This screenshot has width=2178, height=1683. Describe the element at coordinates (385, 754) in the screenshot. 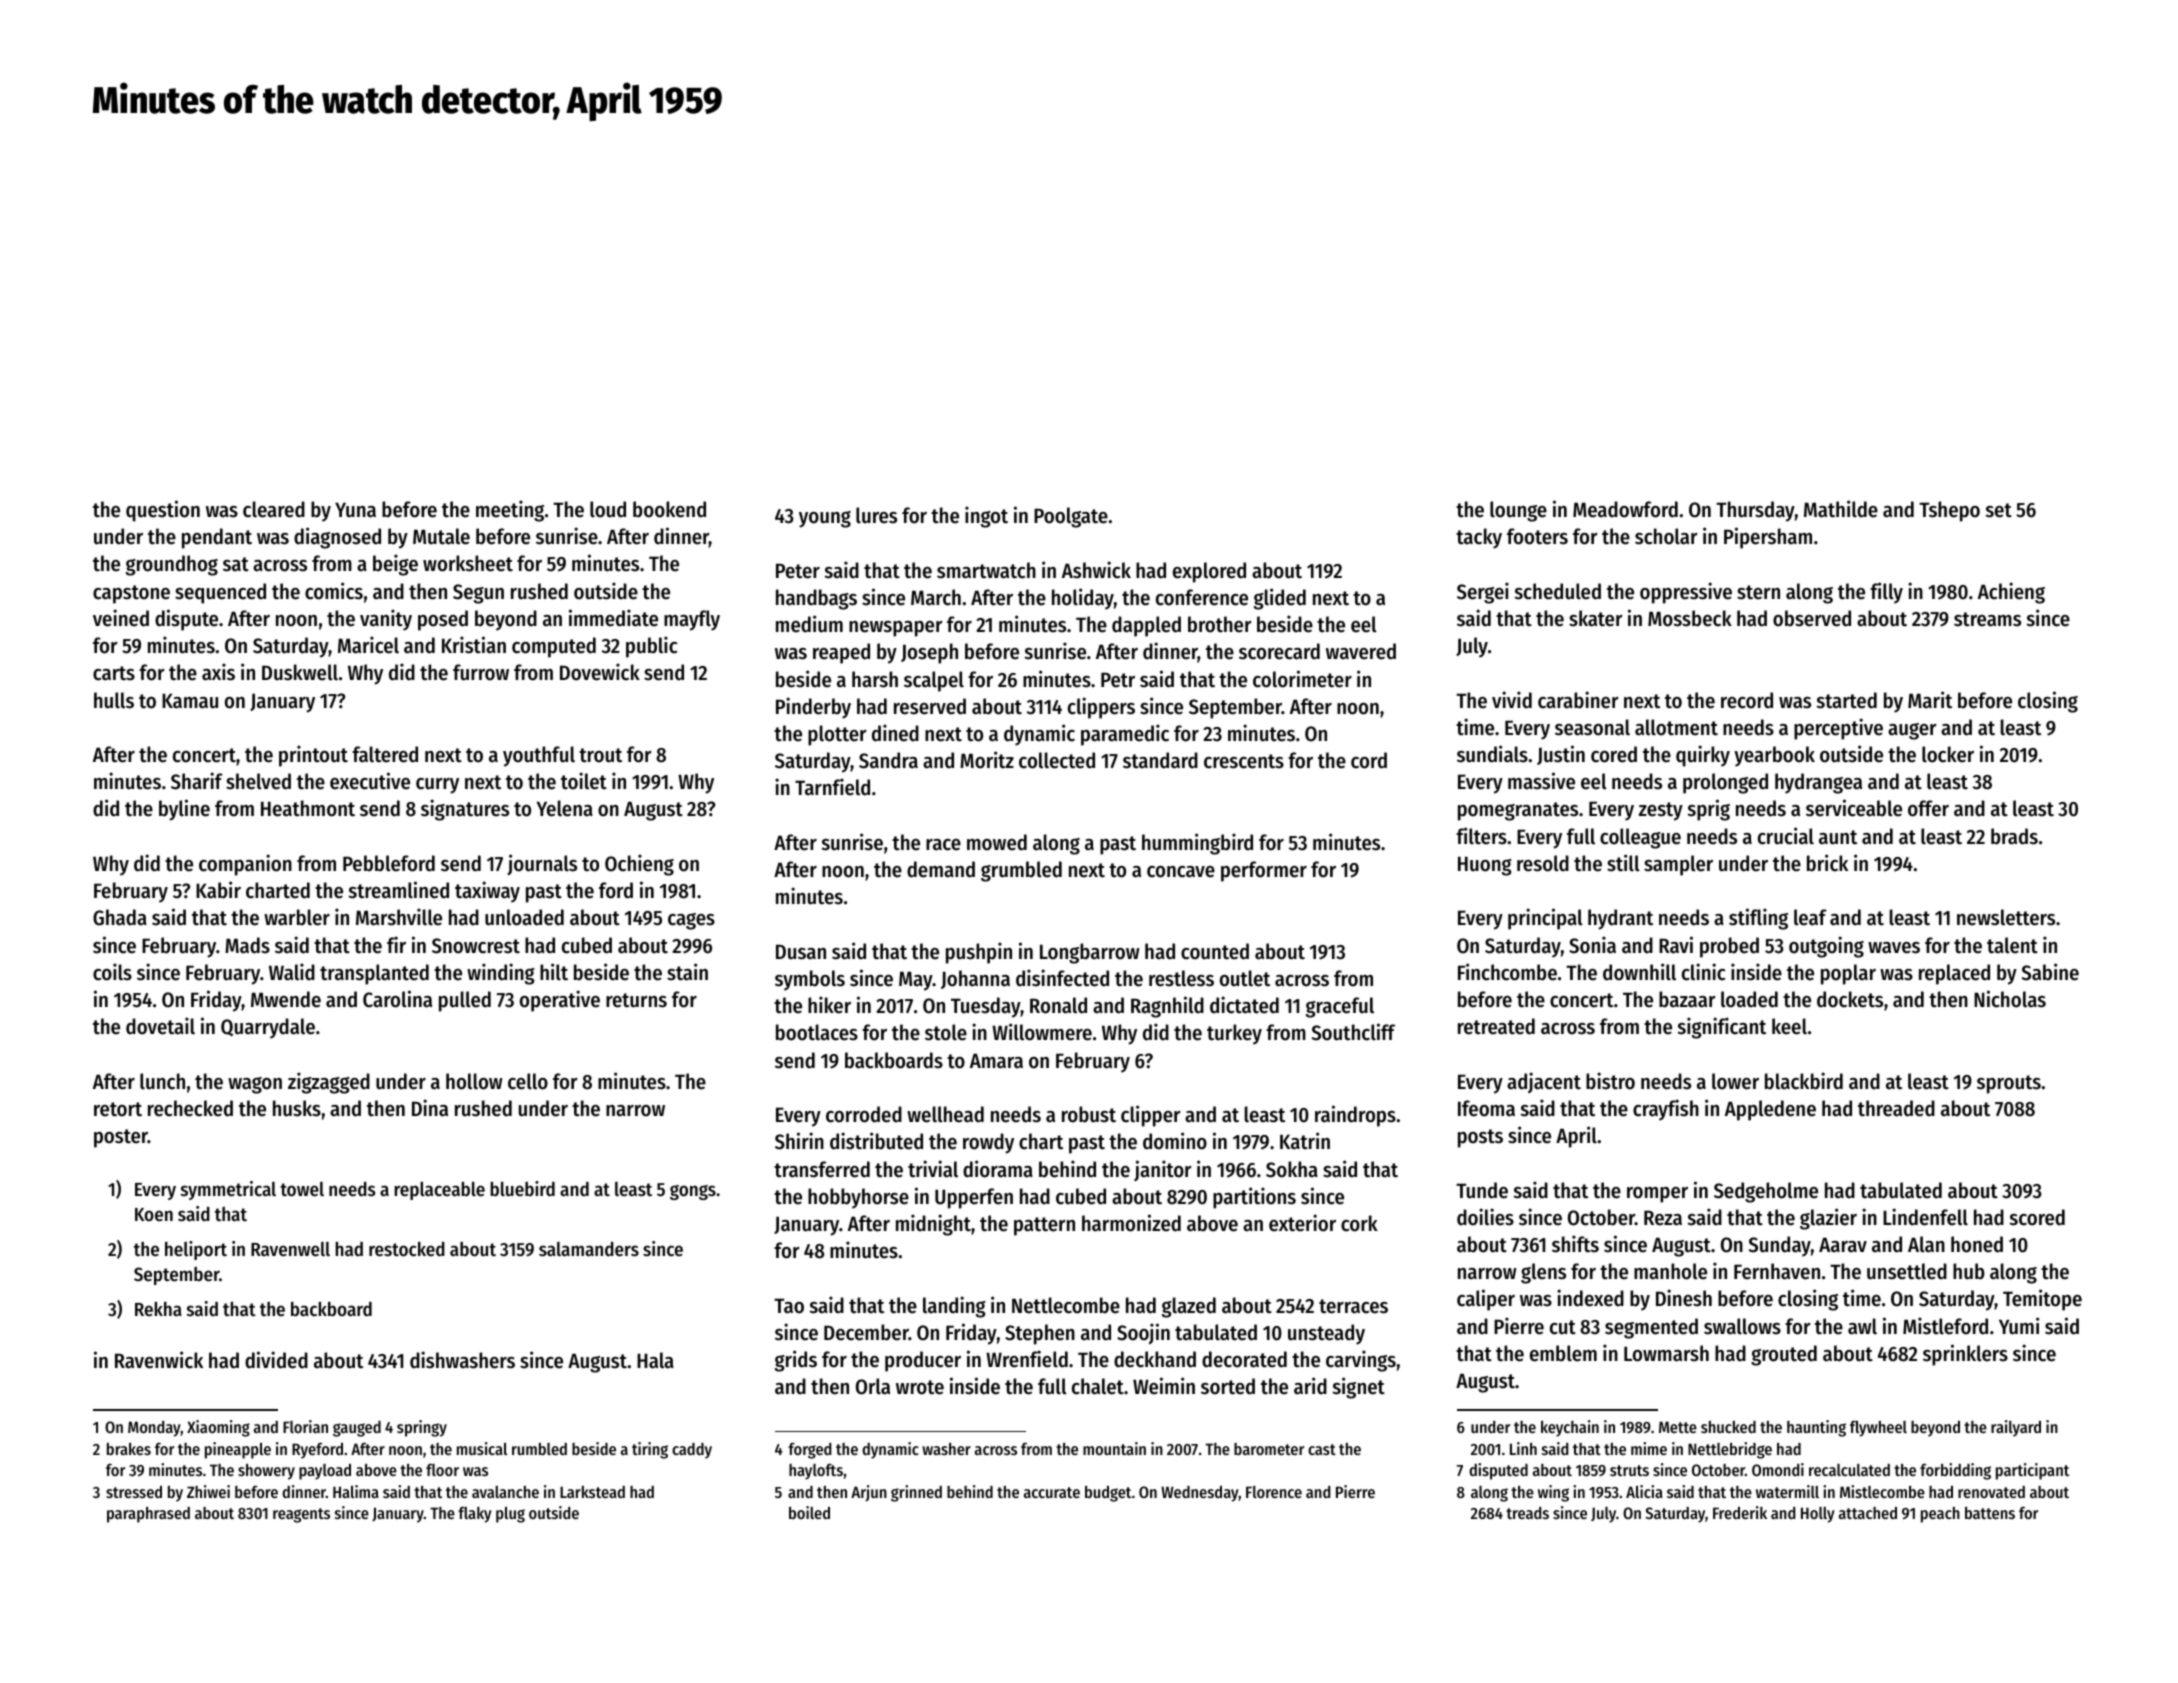

I see `faltered` at that location.
